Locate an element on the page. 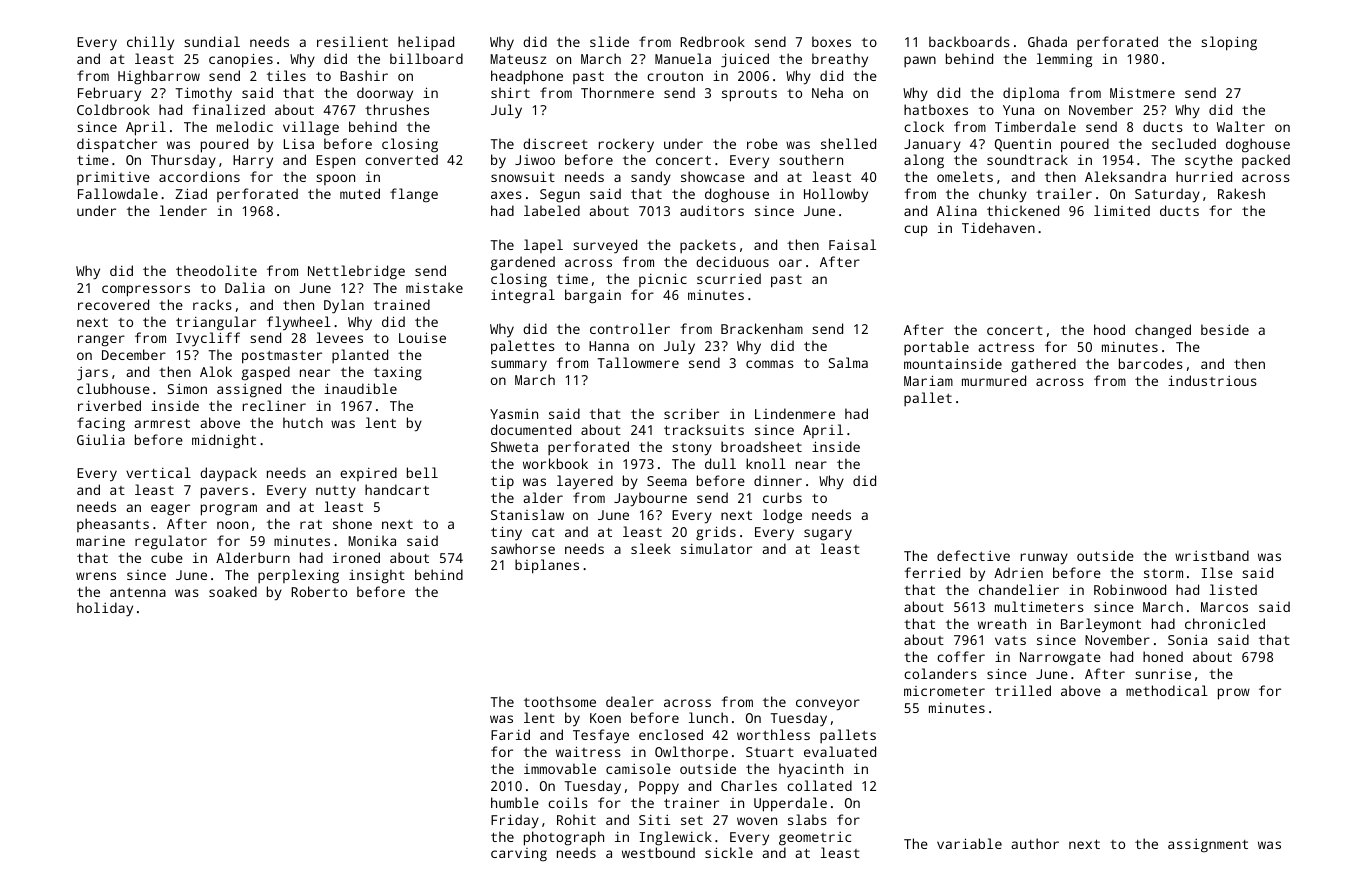  documented is located at coordinates (531, 429).
